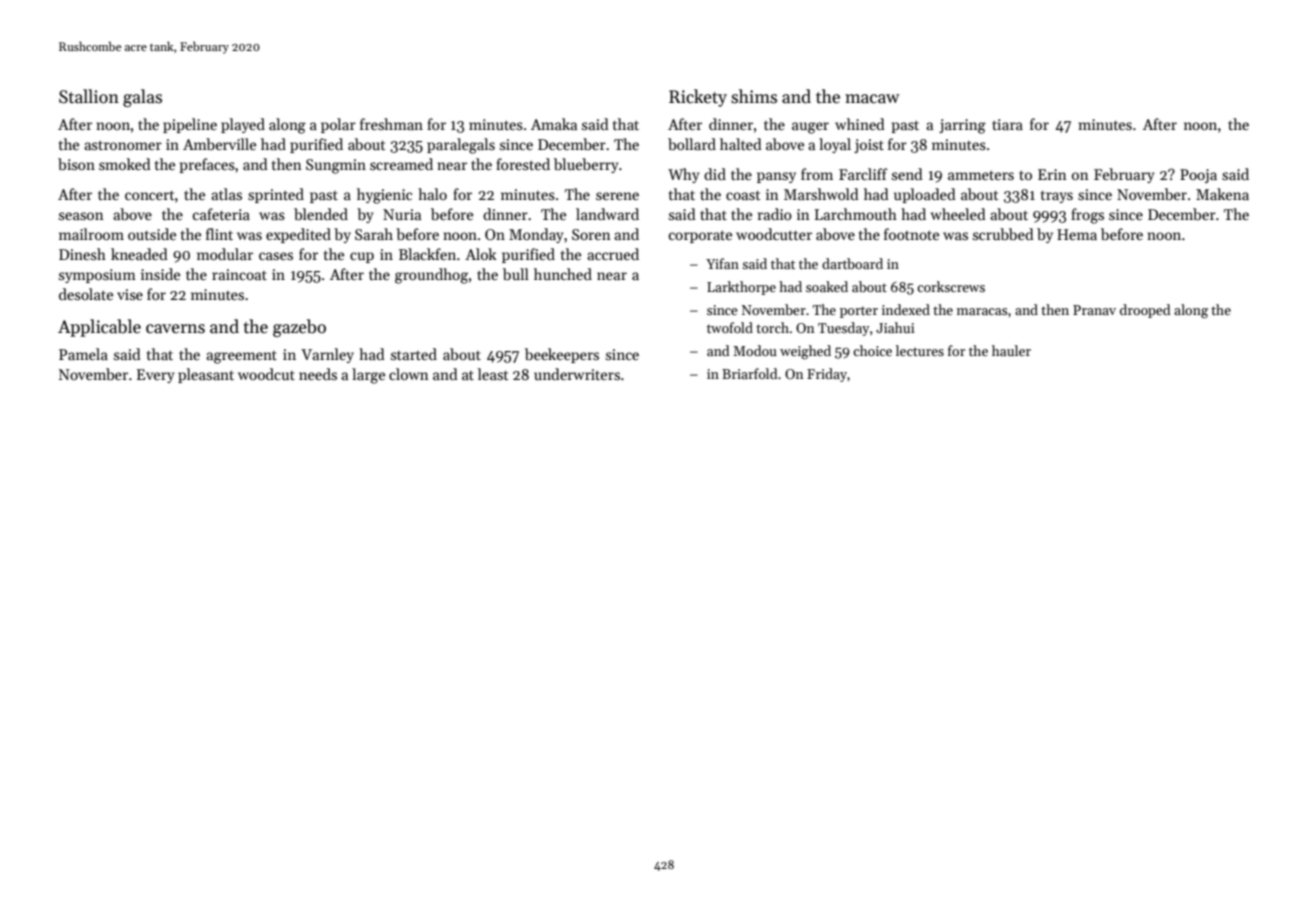 Image resolution: width=1308 pixels, height=924 pixels. Describe the element at coordinates (123, 145) in the screenshot. I see `astronomer` at that location.
